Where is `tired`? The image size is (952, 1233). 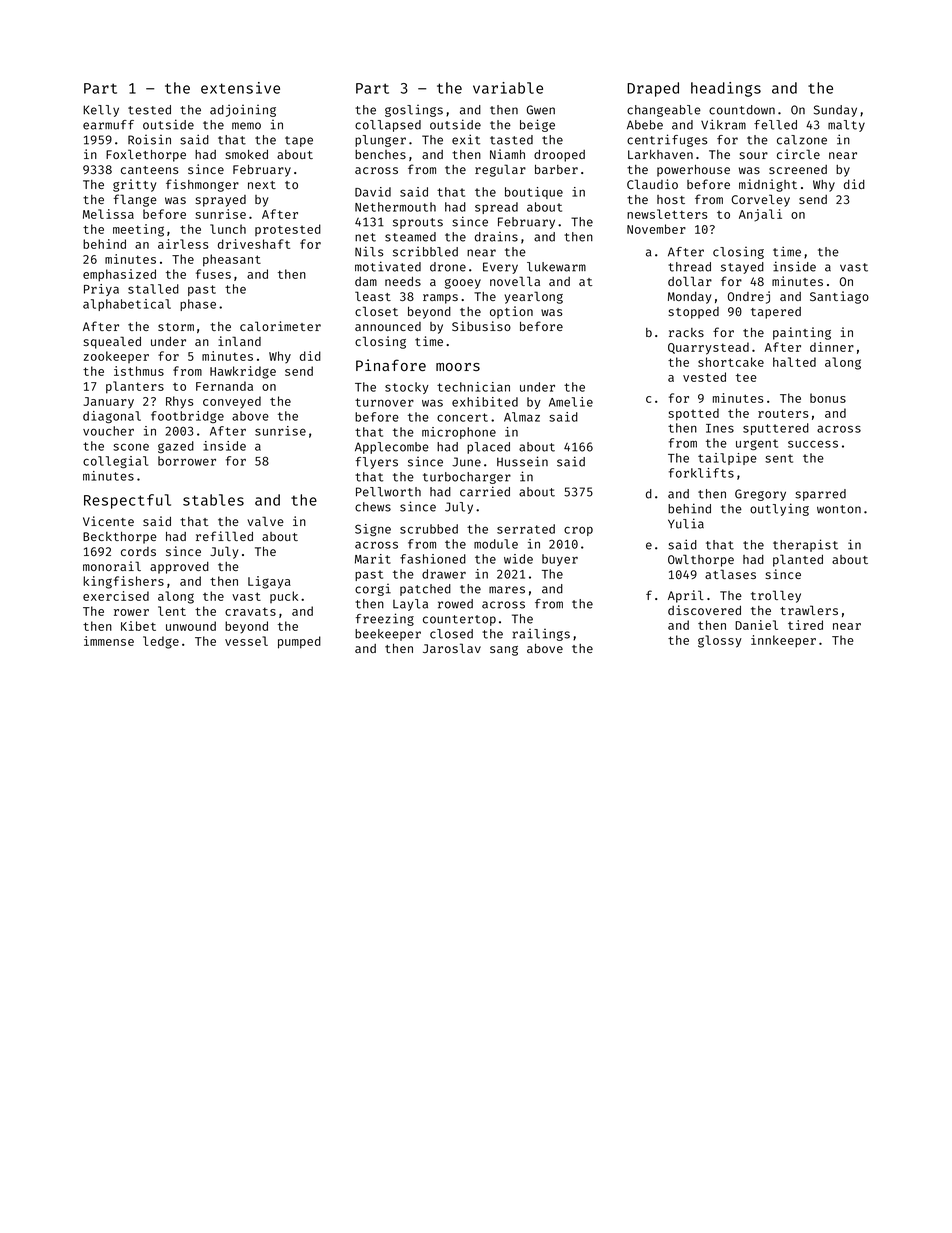
tired is located at coordinates (805, 625).
